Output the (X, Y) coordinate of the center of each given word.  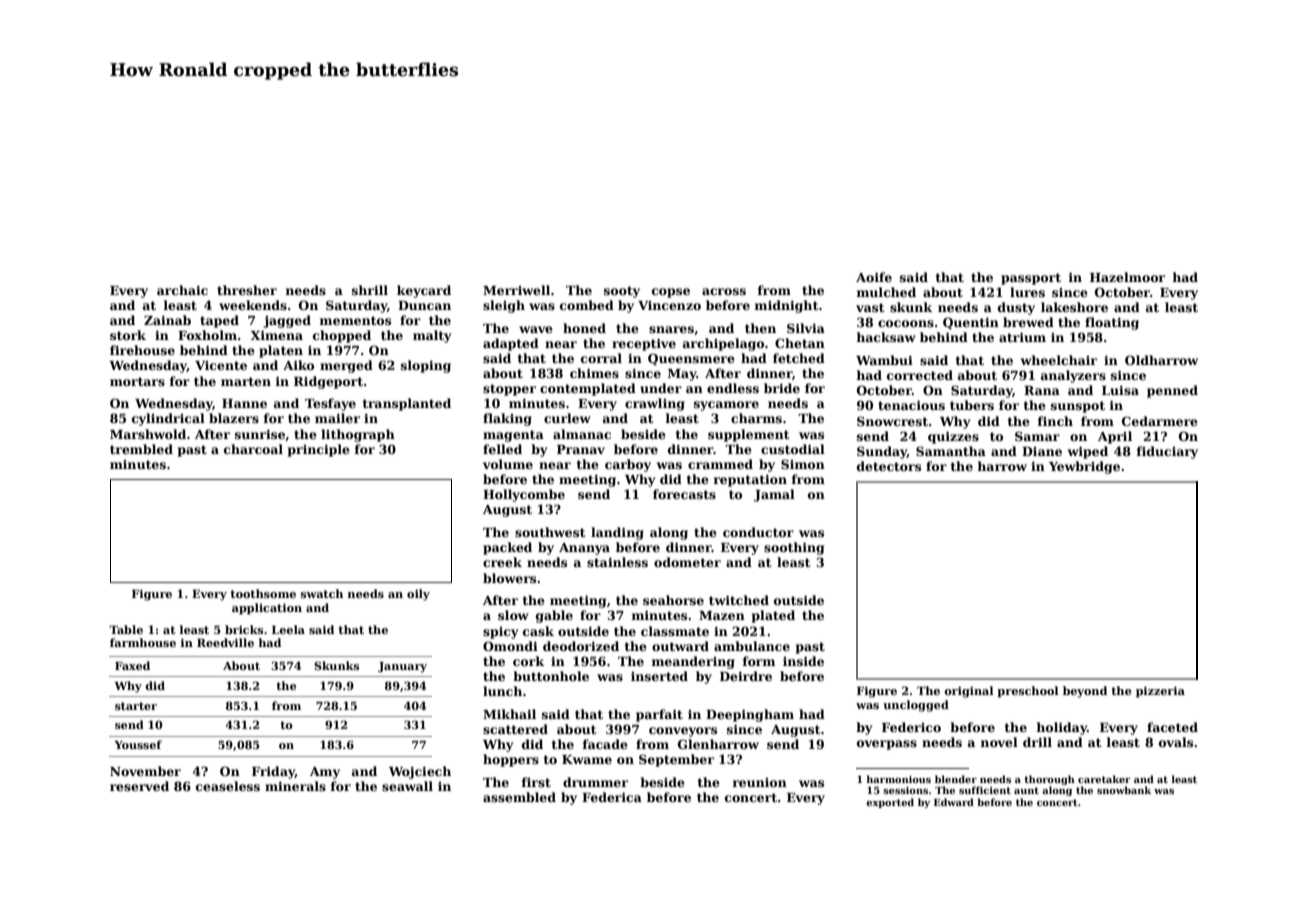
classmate (675, 631)
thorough (1049, 780)
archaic (182, 290)
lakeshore (1074, 307)
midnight (786, 306)
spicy (500, 633)
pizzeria (1160, 692)
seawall (407, 786)
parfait (659, 715)
